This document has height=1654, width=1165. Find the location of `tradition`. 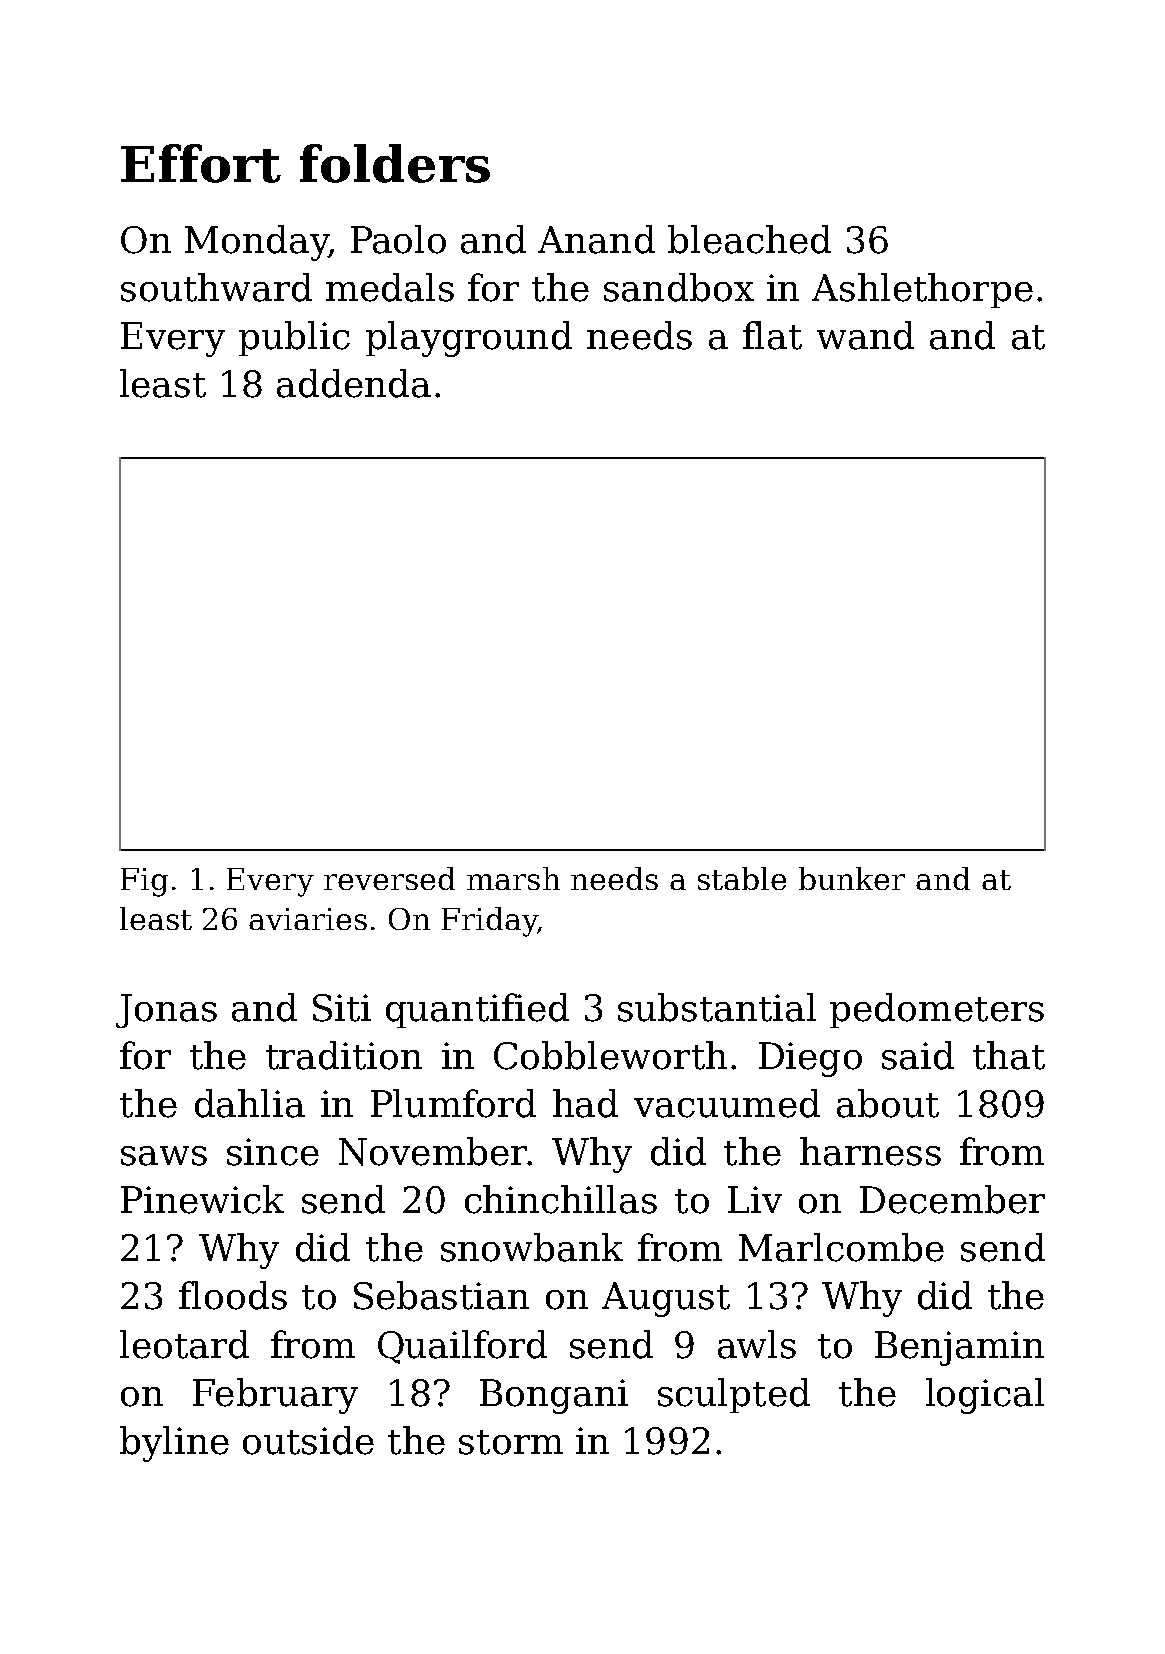

tradition is located at coordinates (344, 1055).
